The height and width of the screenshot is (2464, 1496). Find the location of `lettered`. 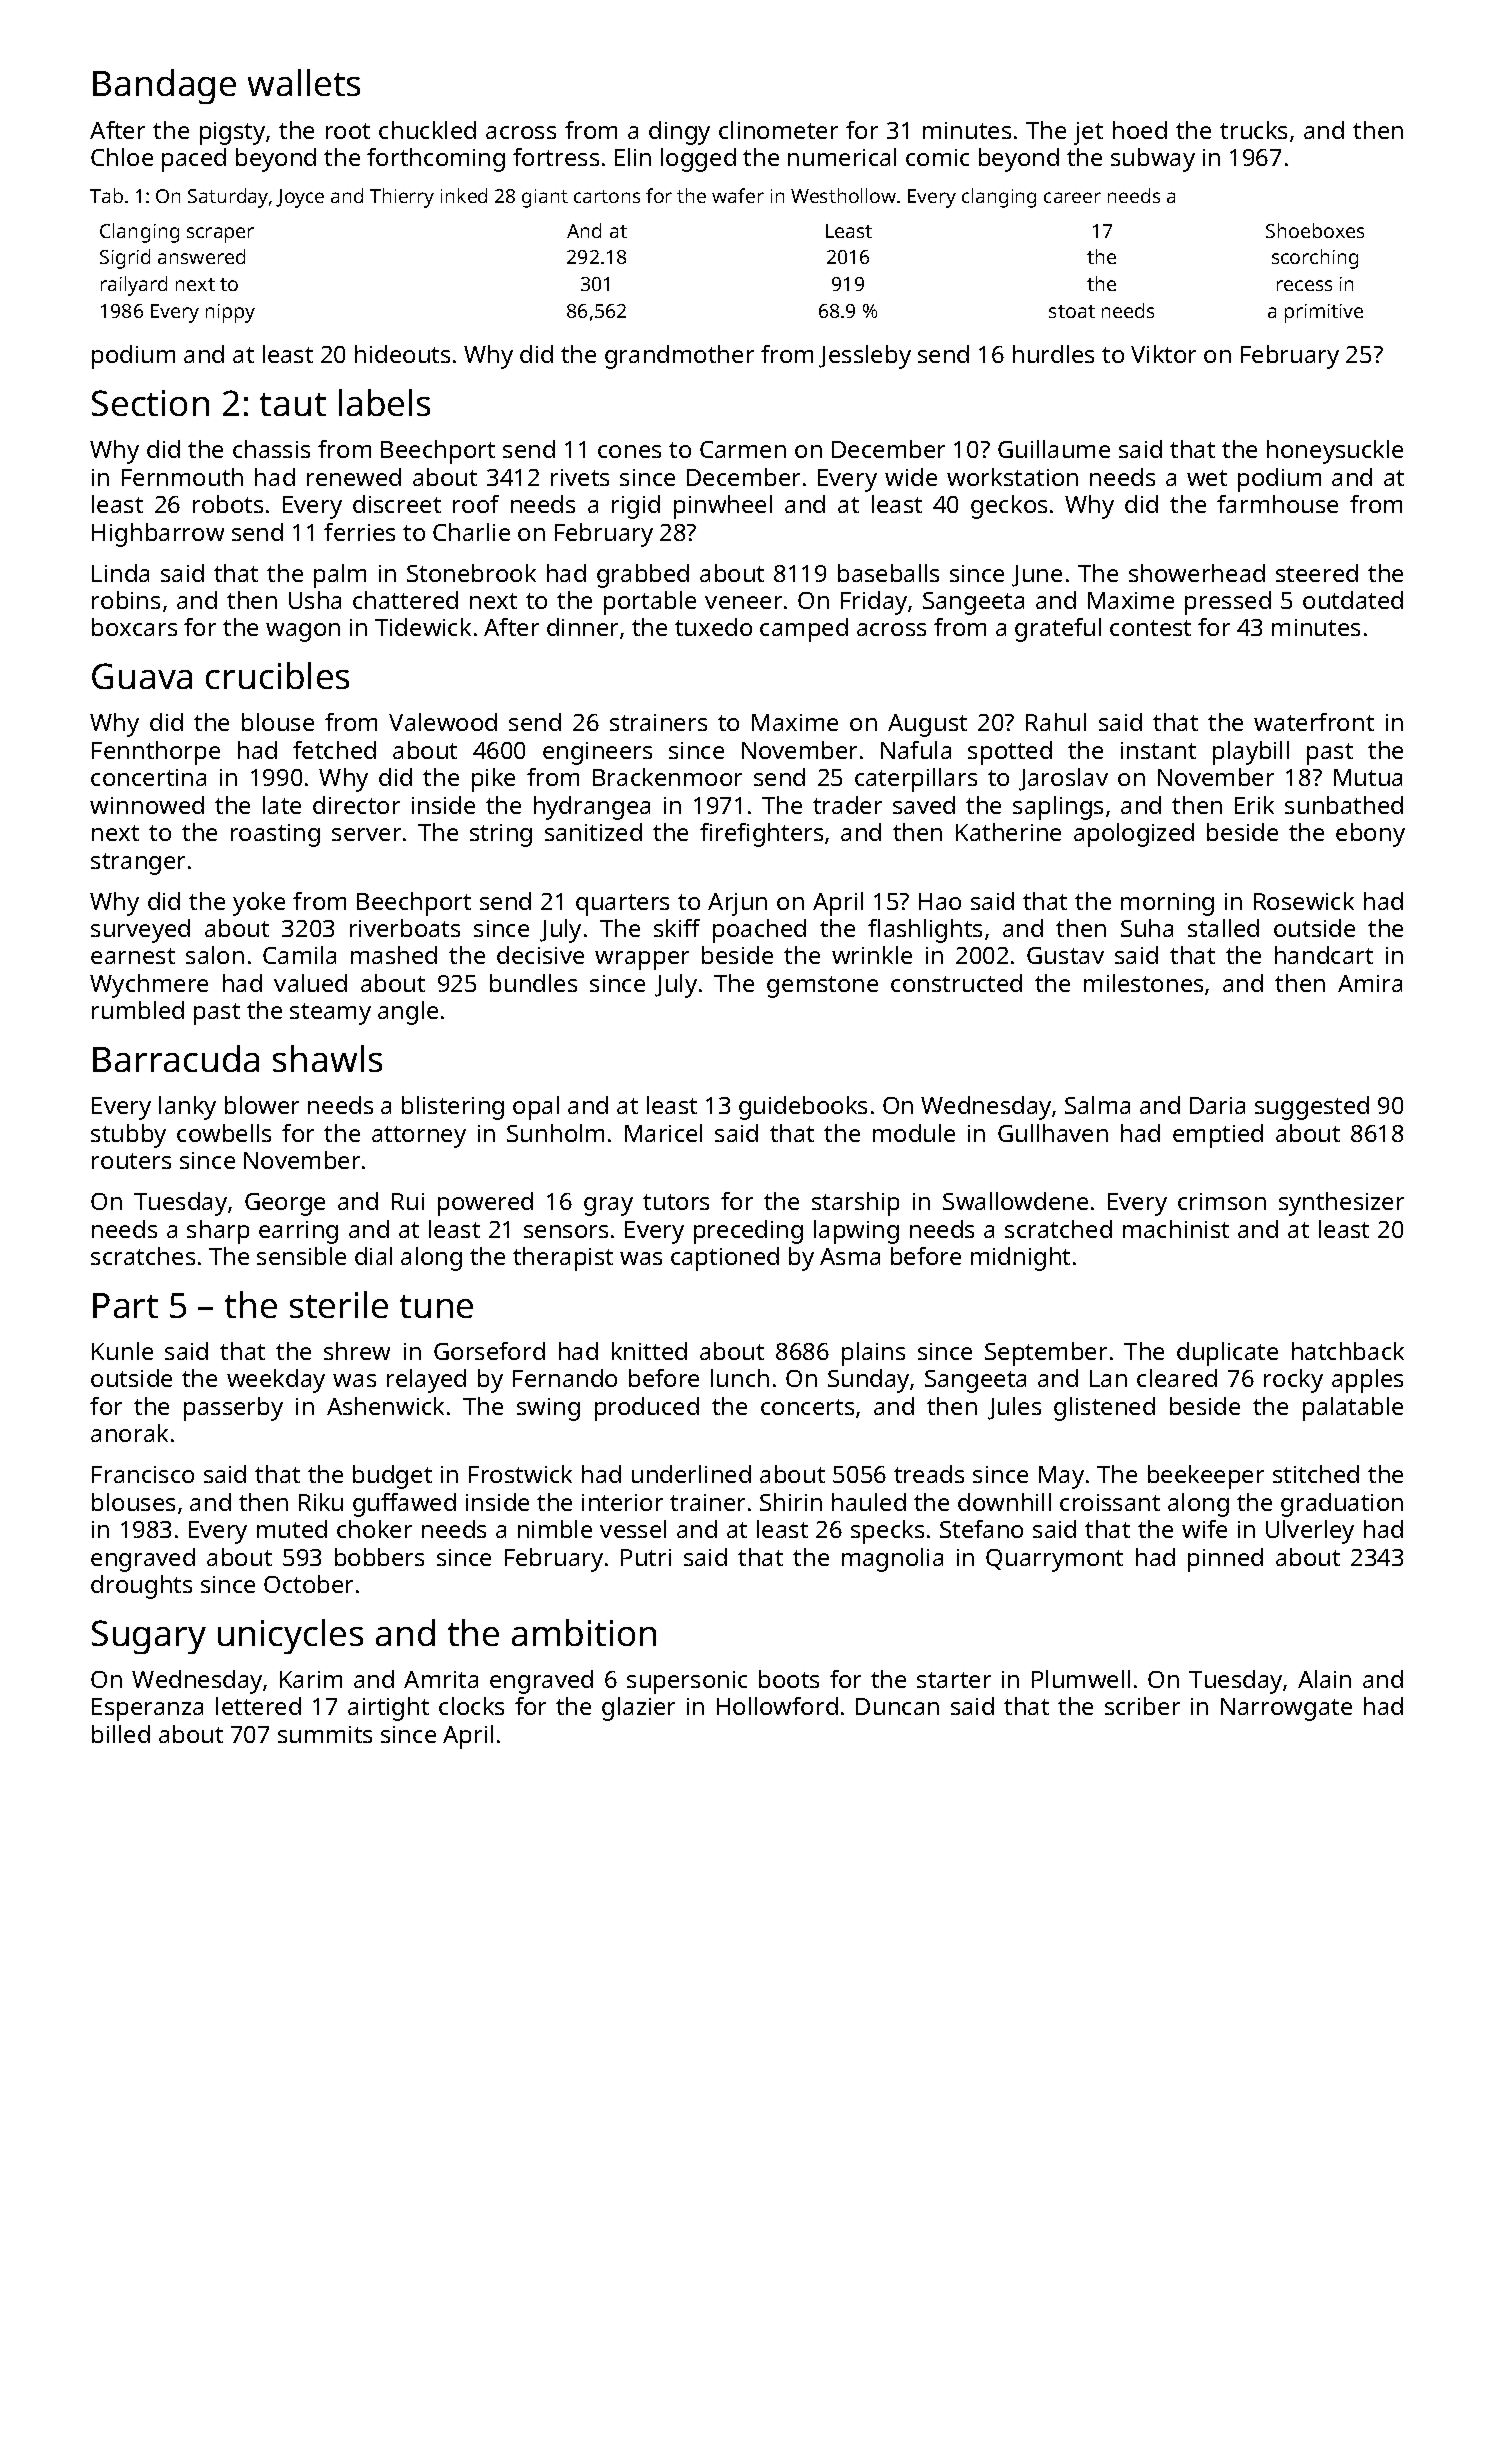

lettered is located at coordinates (258, 1706).
